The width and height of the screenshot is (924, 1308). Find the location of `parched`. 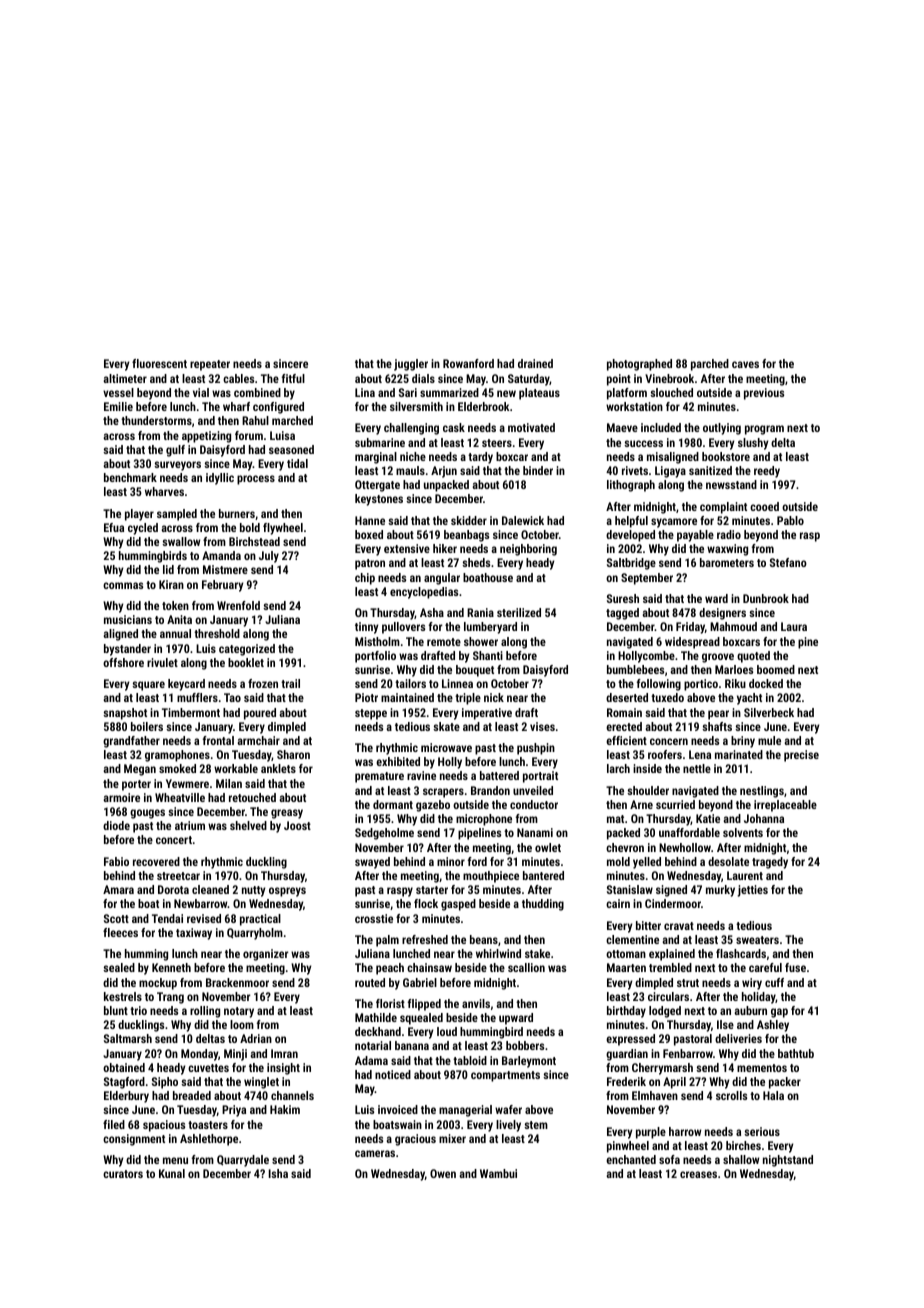

parched is located at coordinates (710, 365).
